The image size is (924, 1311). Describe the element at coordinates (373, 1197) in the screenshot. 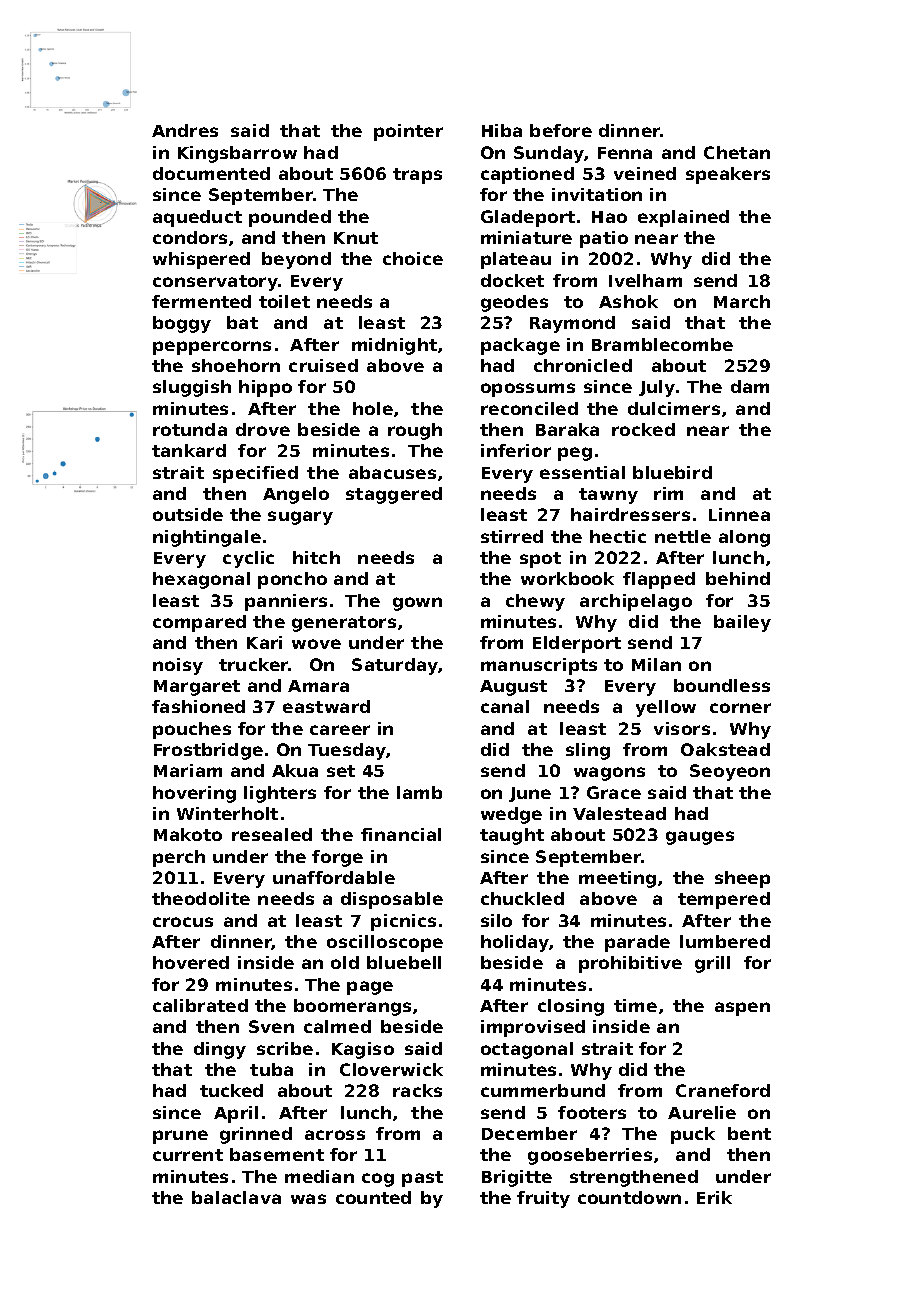

I see `counted` at that location.
